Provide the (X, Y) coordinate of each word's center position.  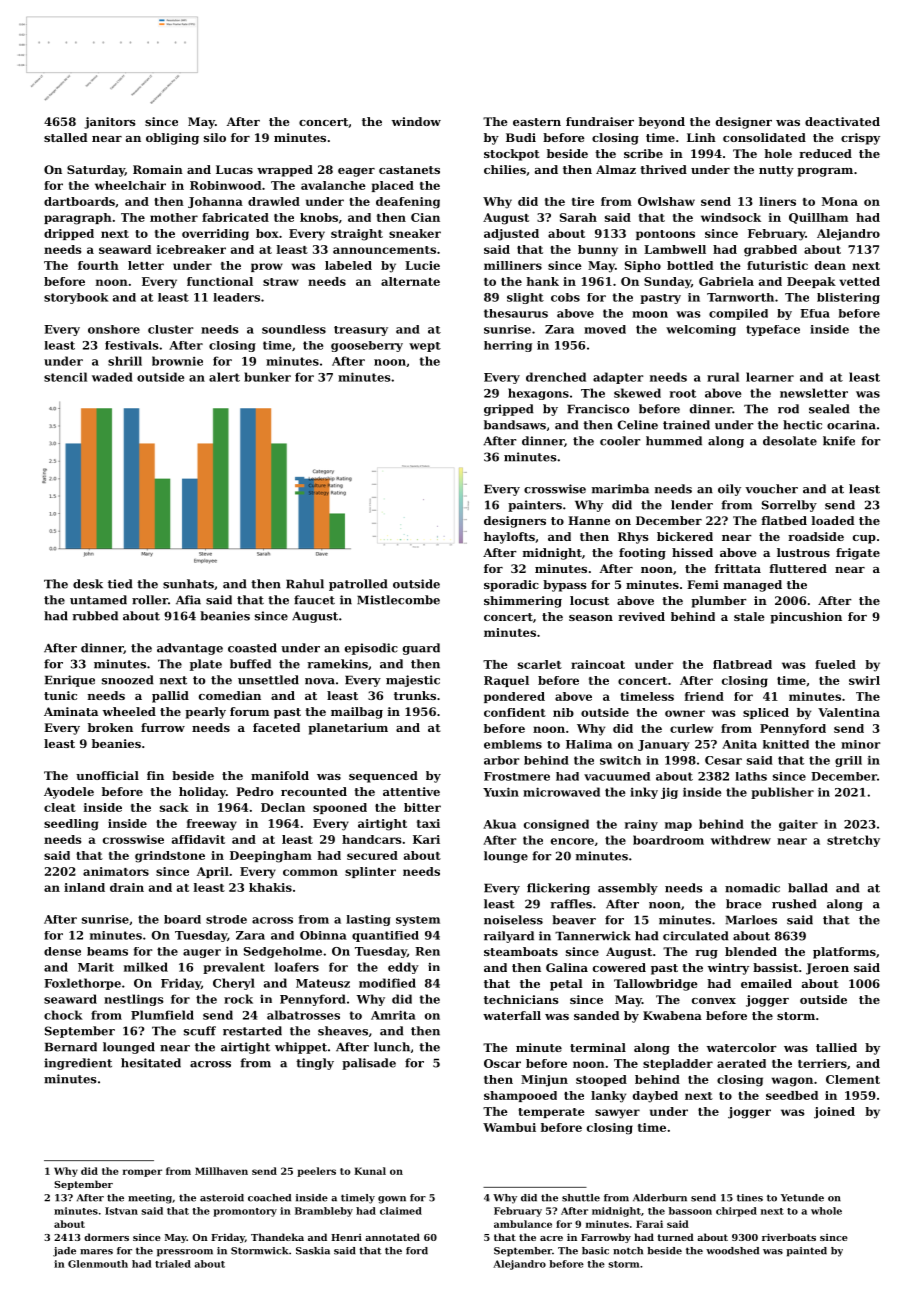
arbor (502, 760)
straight (357, 235)
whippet (301, 1048)
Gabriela (726, 281)
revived (641, 616)
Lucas (234, 169)
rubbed (95, 616)
